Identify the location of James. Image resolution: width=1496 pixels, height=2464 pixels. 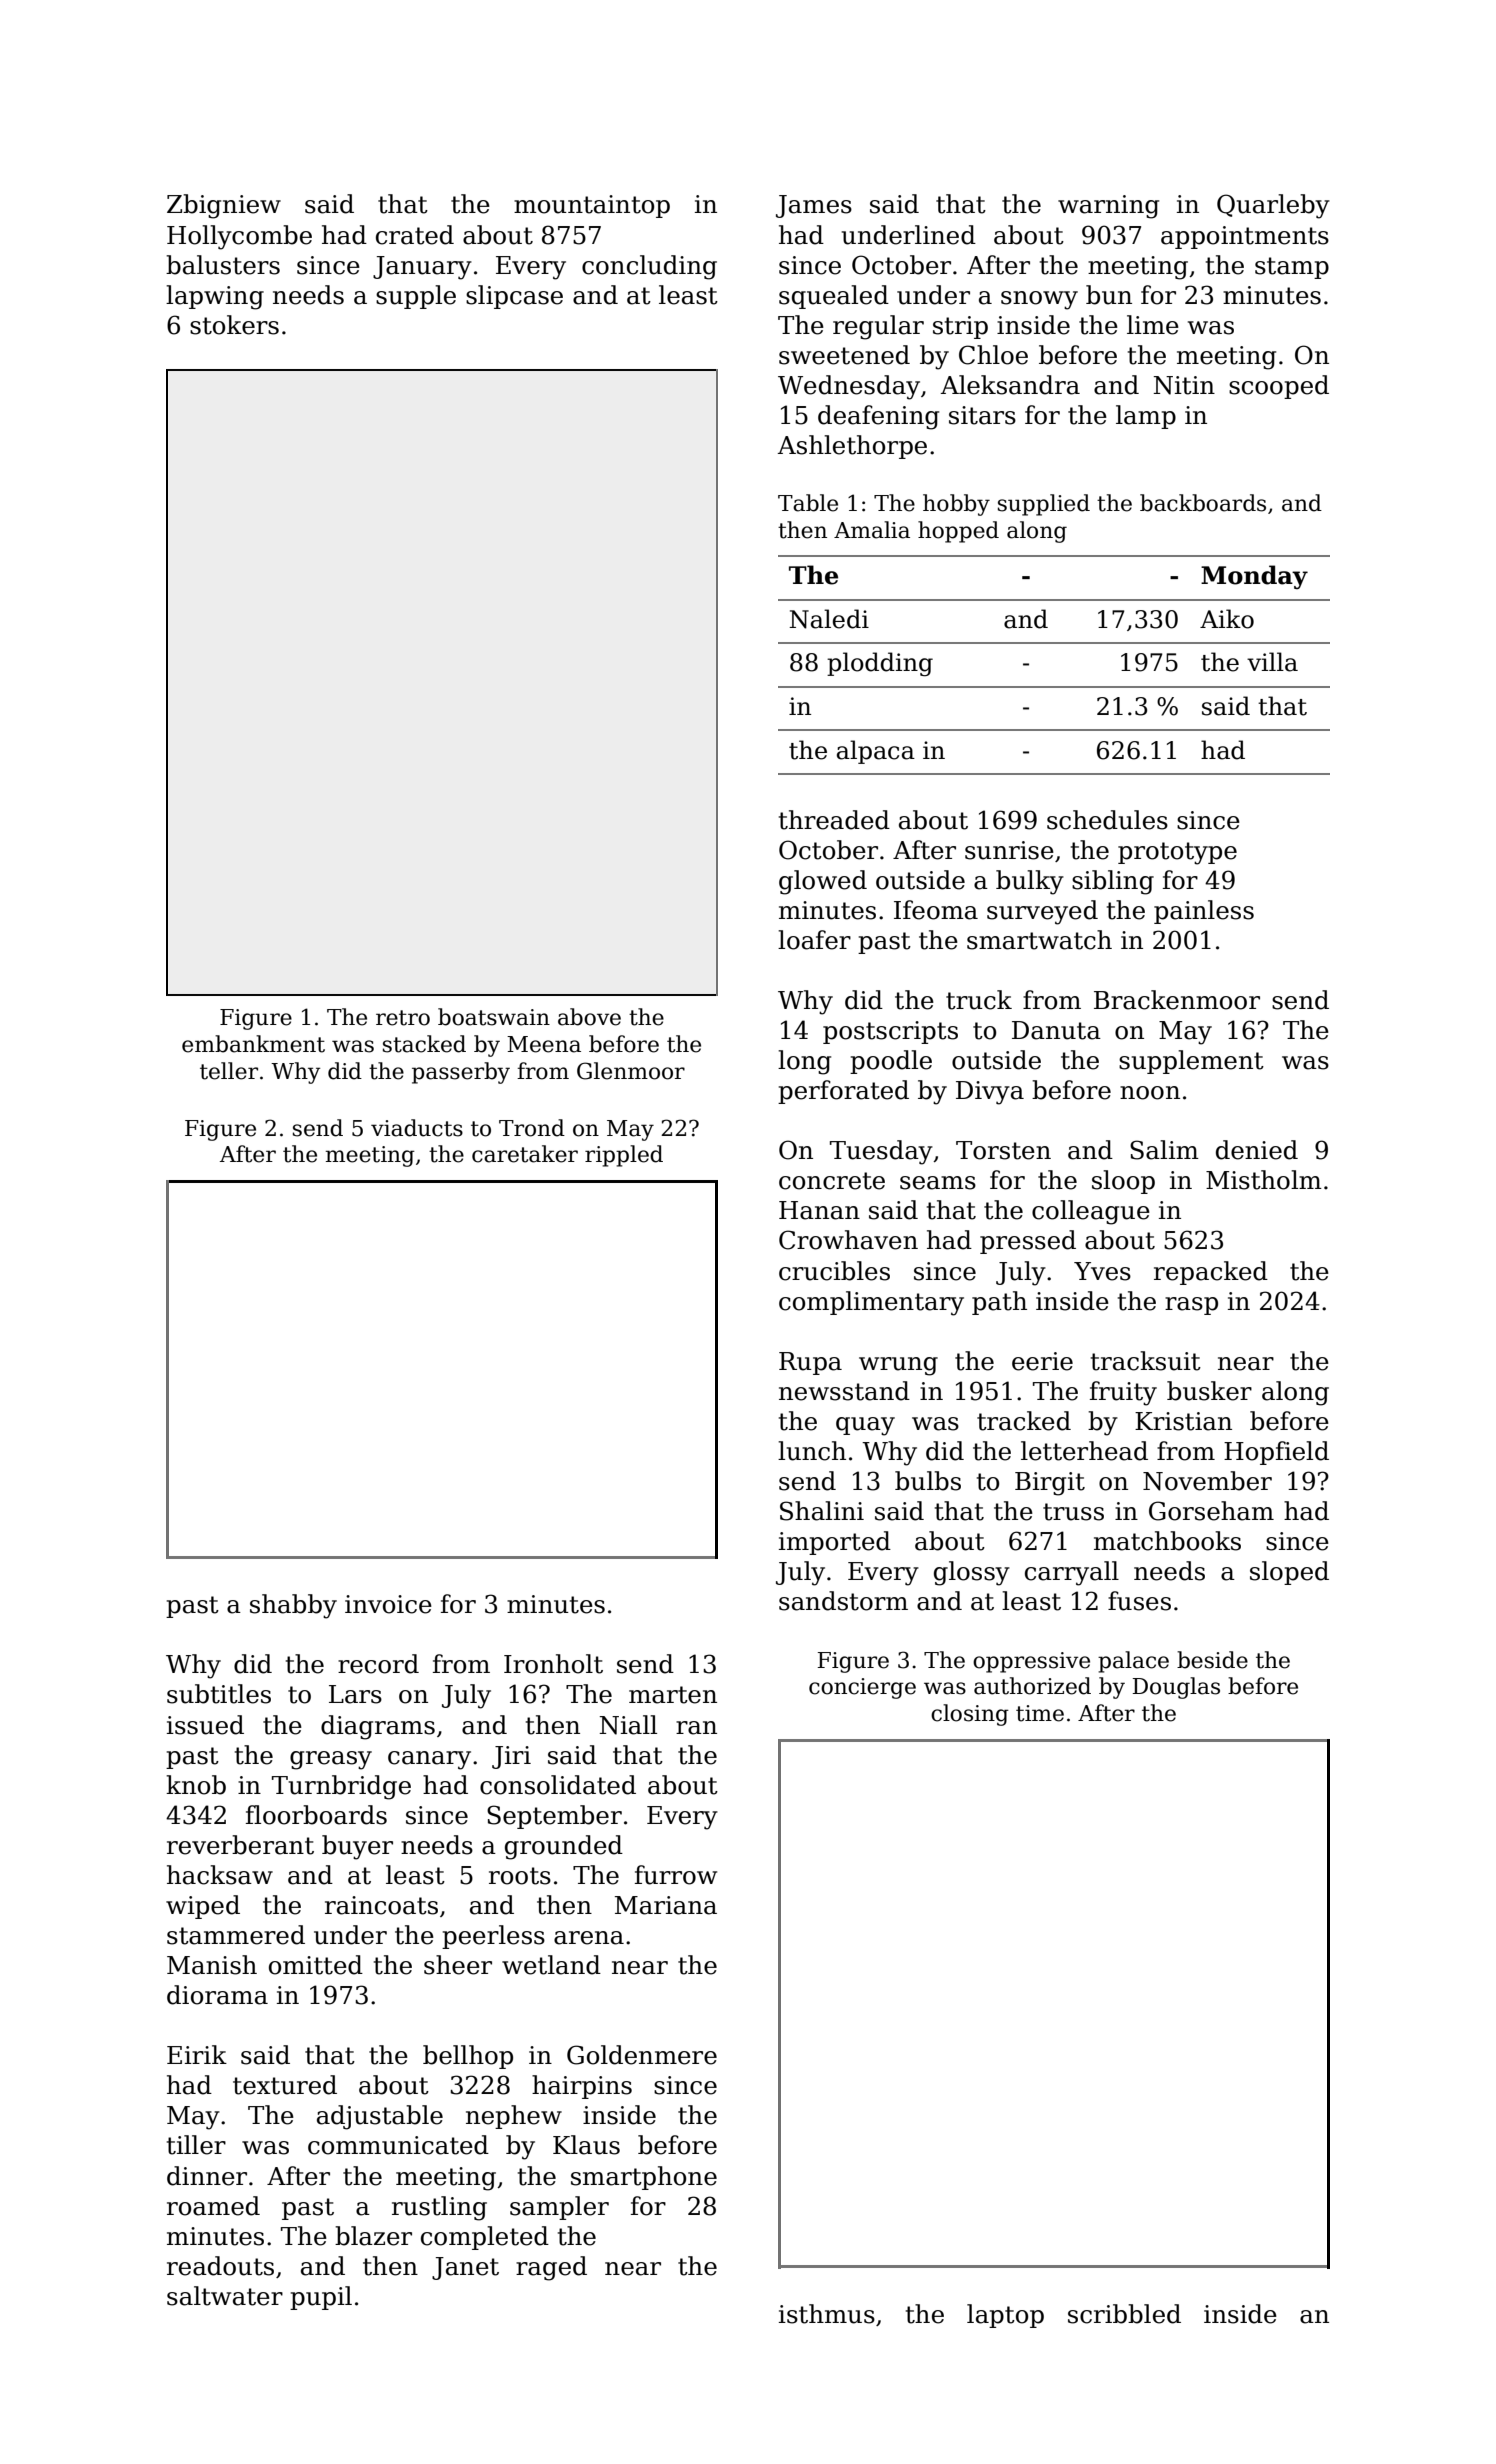
(814, 206).
